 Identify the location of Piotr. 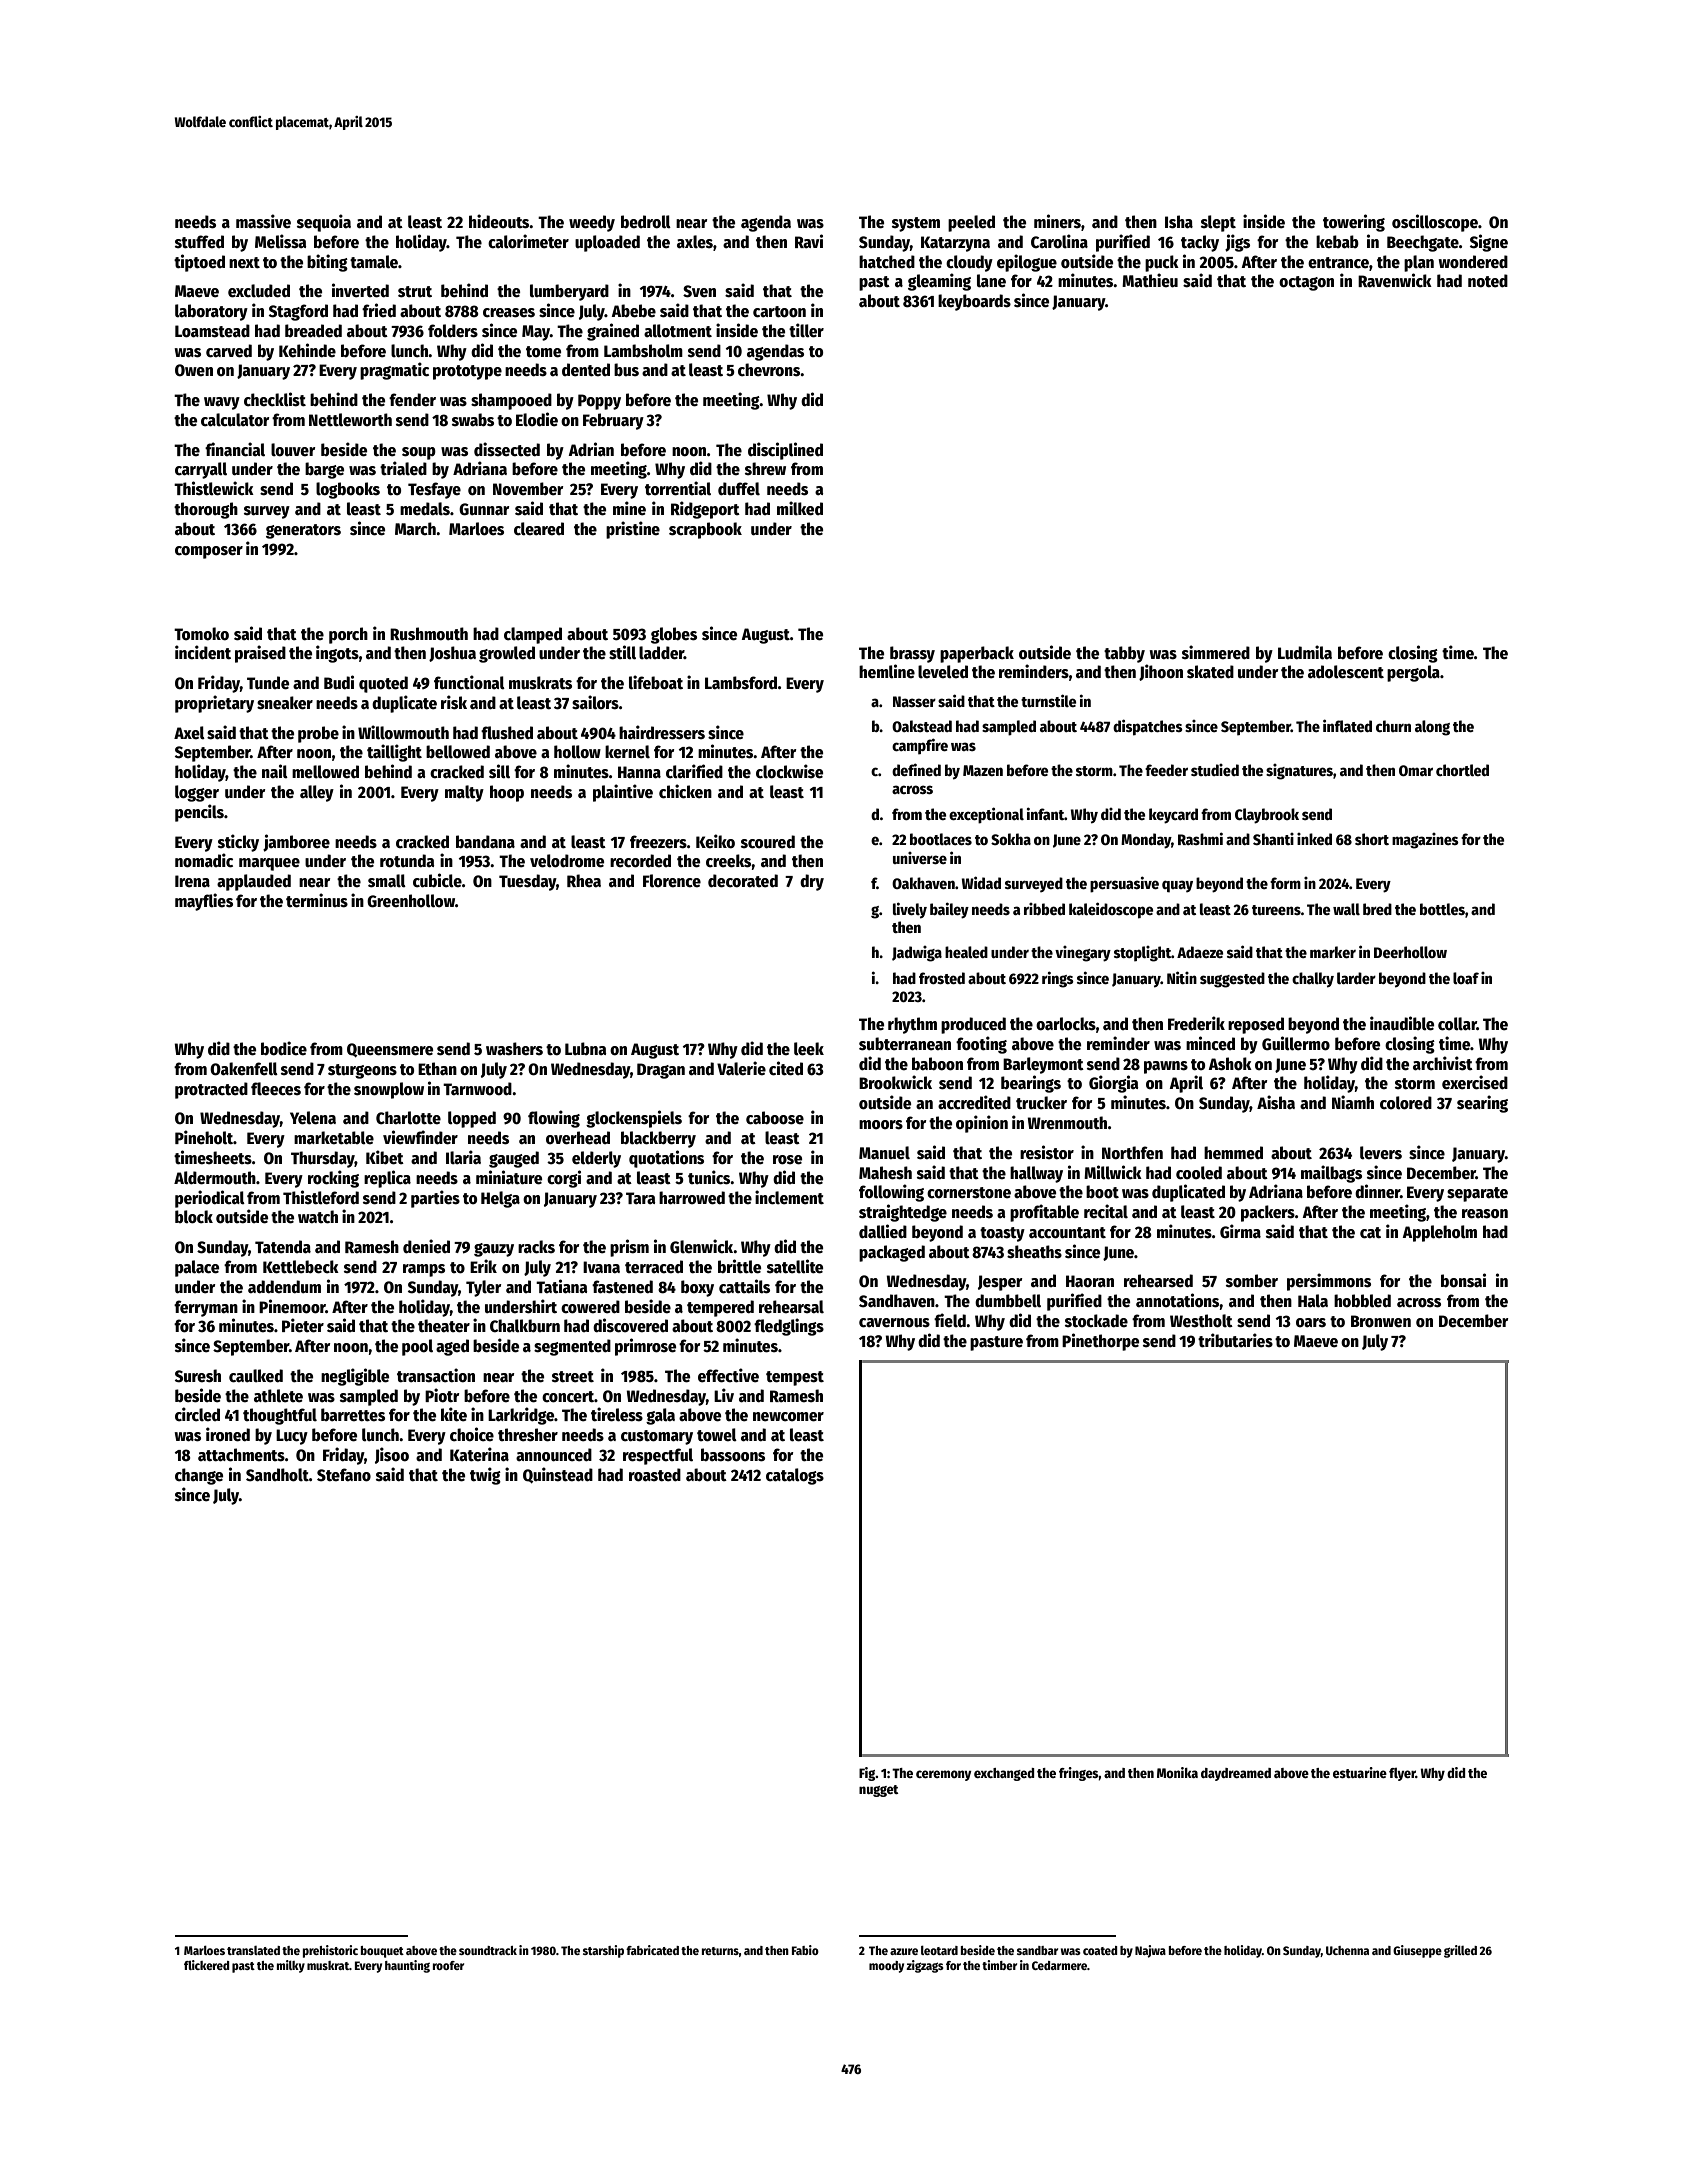
(442, 1395).
